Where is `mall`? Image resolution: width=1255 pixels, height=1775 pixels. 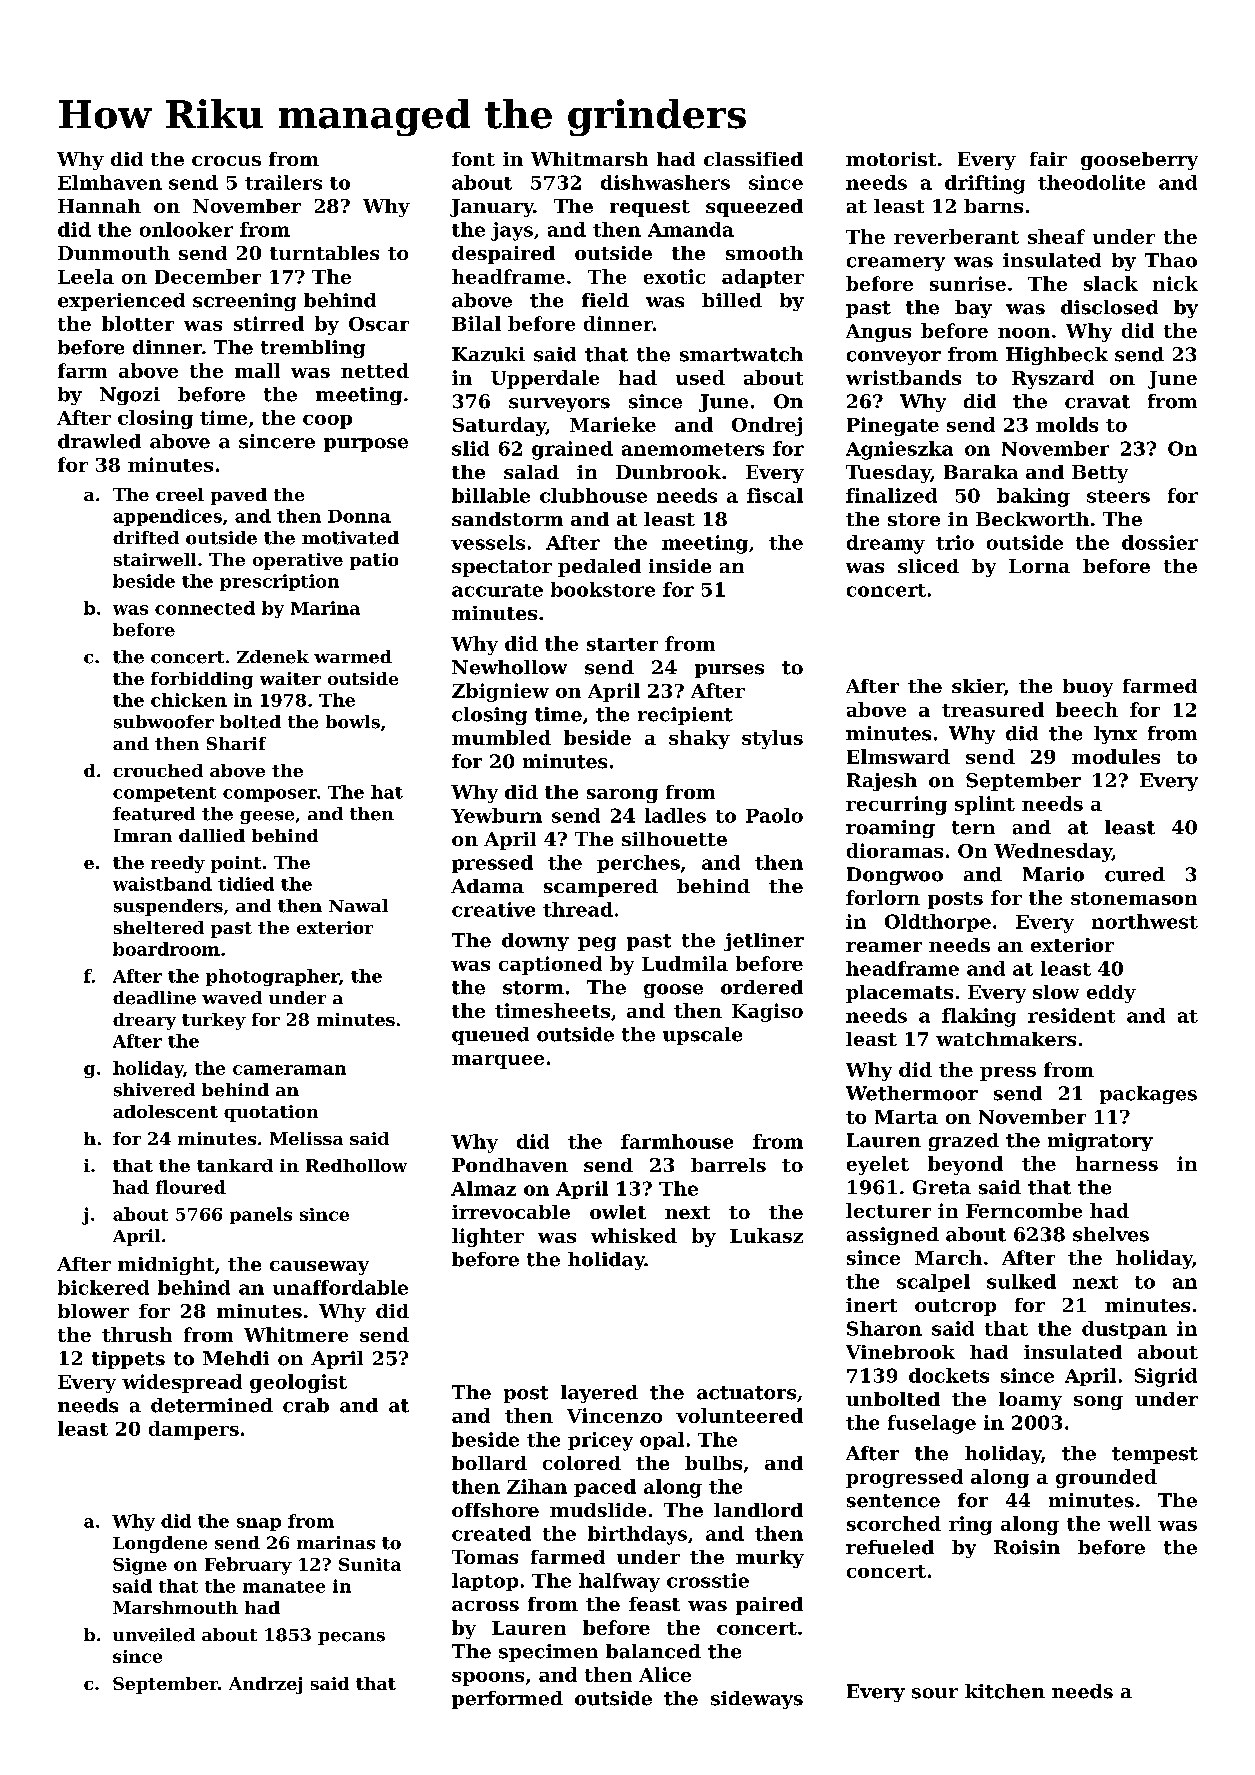
mall is located at coordinates (257, 370).
